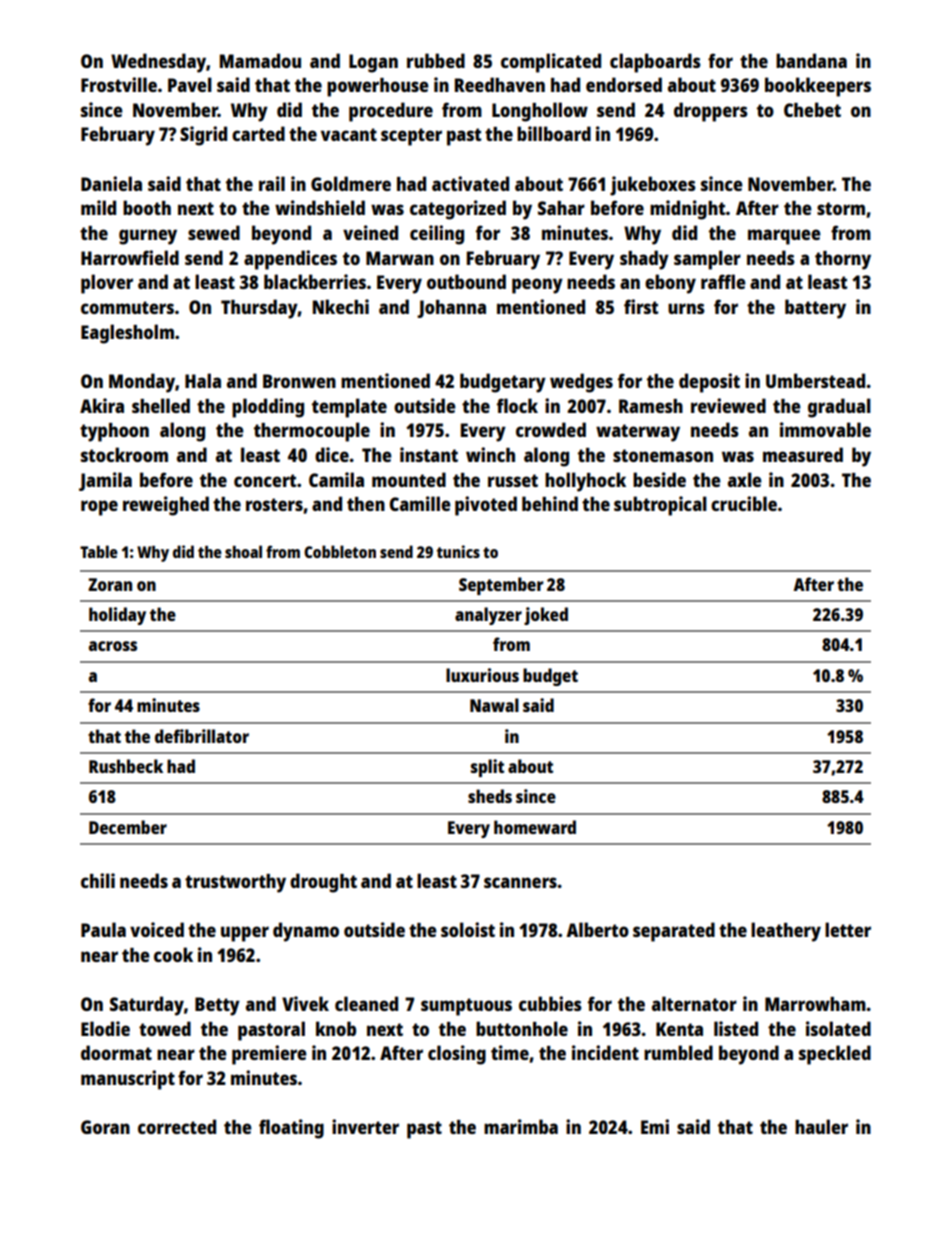 Image resolution: width=952 pixels, height=1233 pixels. I want to click on trustworthy, so click(235, 883).
